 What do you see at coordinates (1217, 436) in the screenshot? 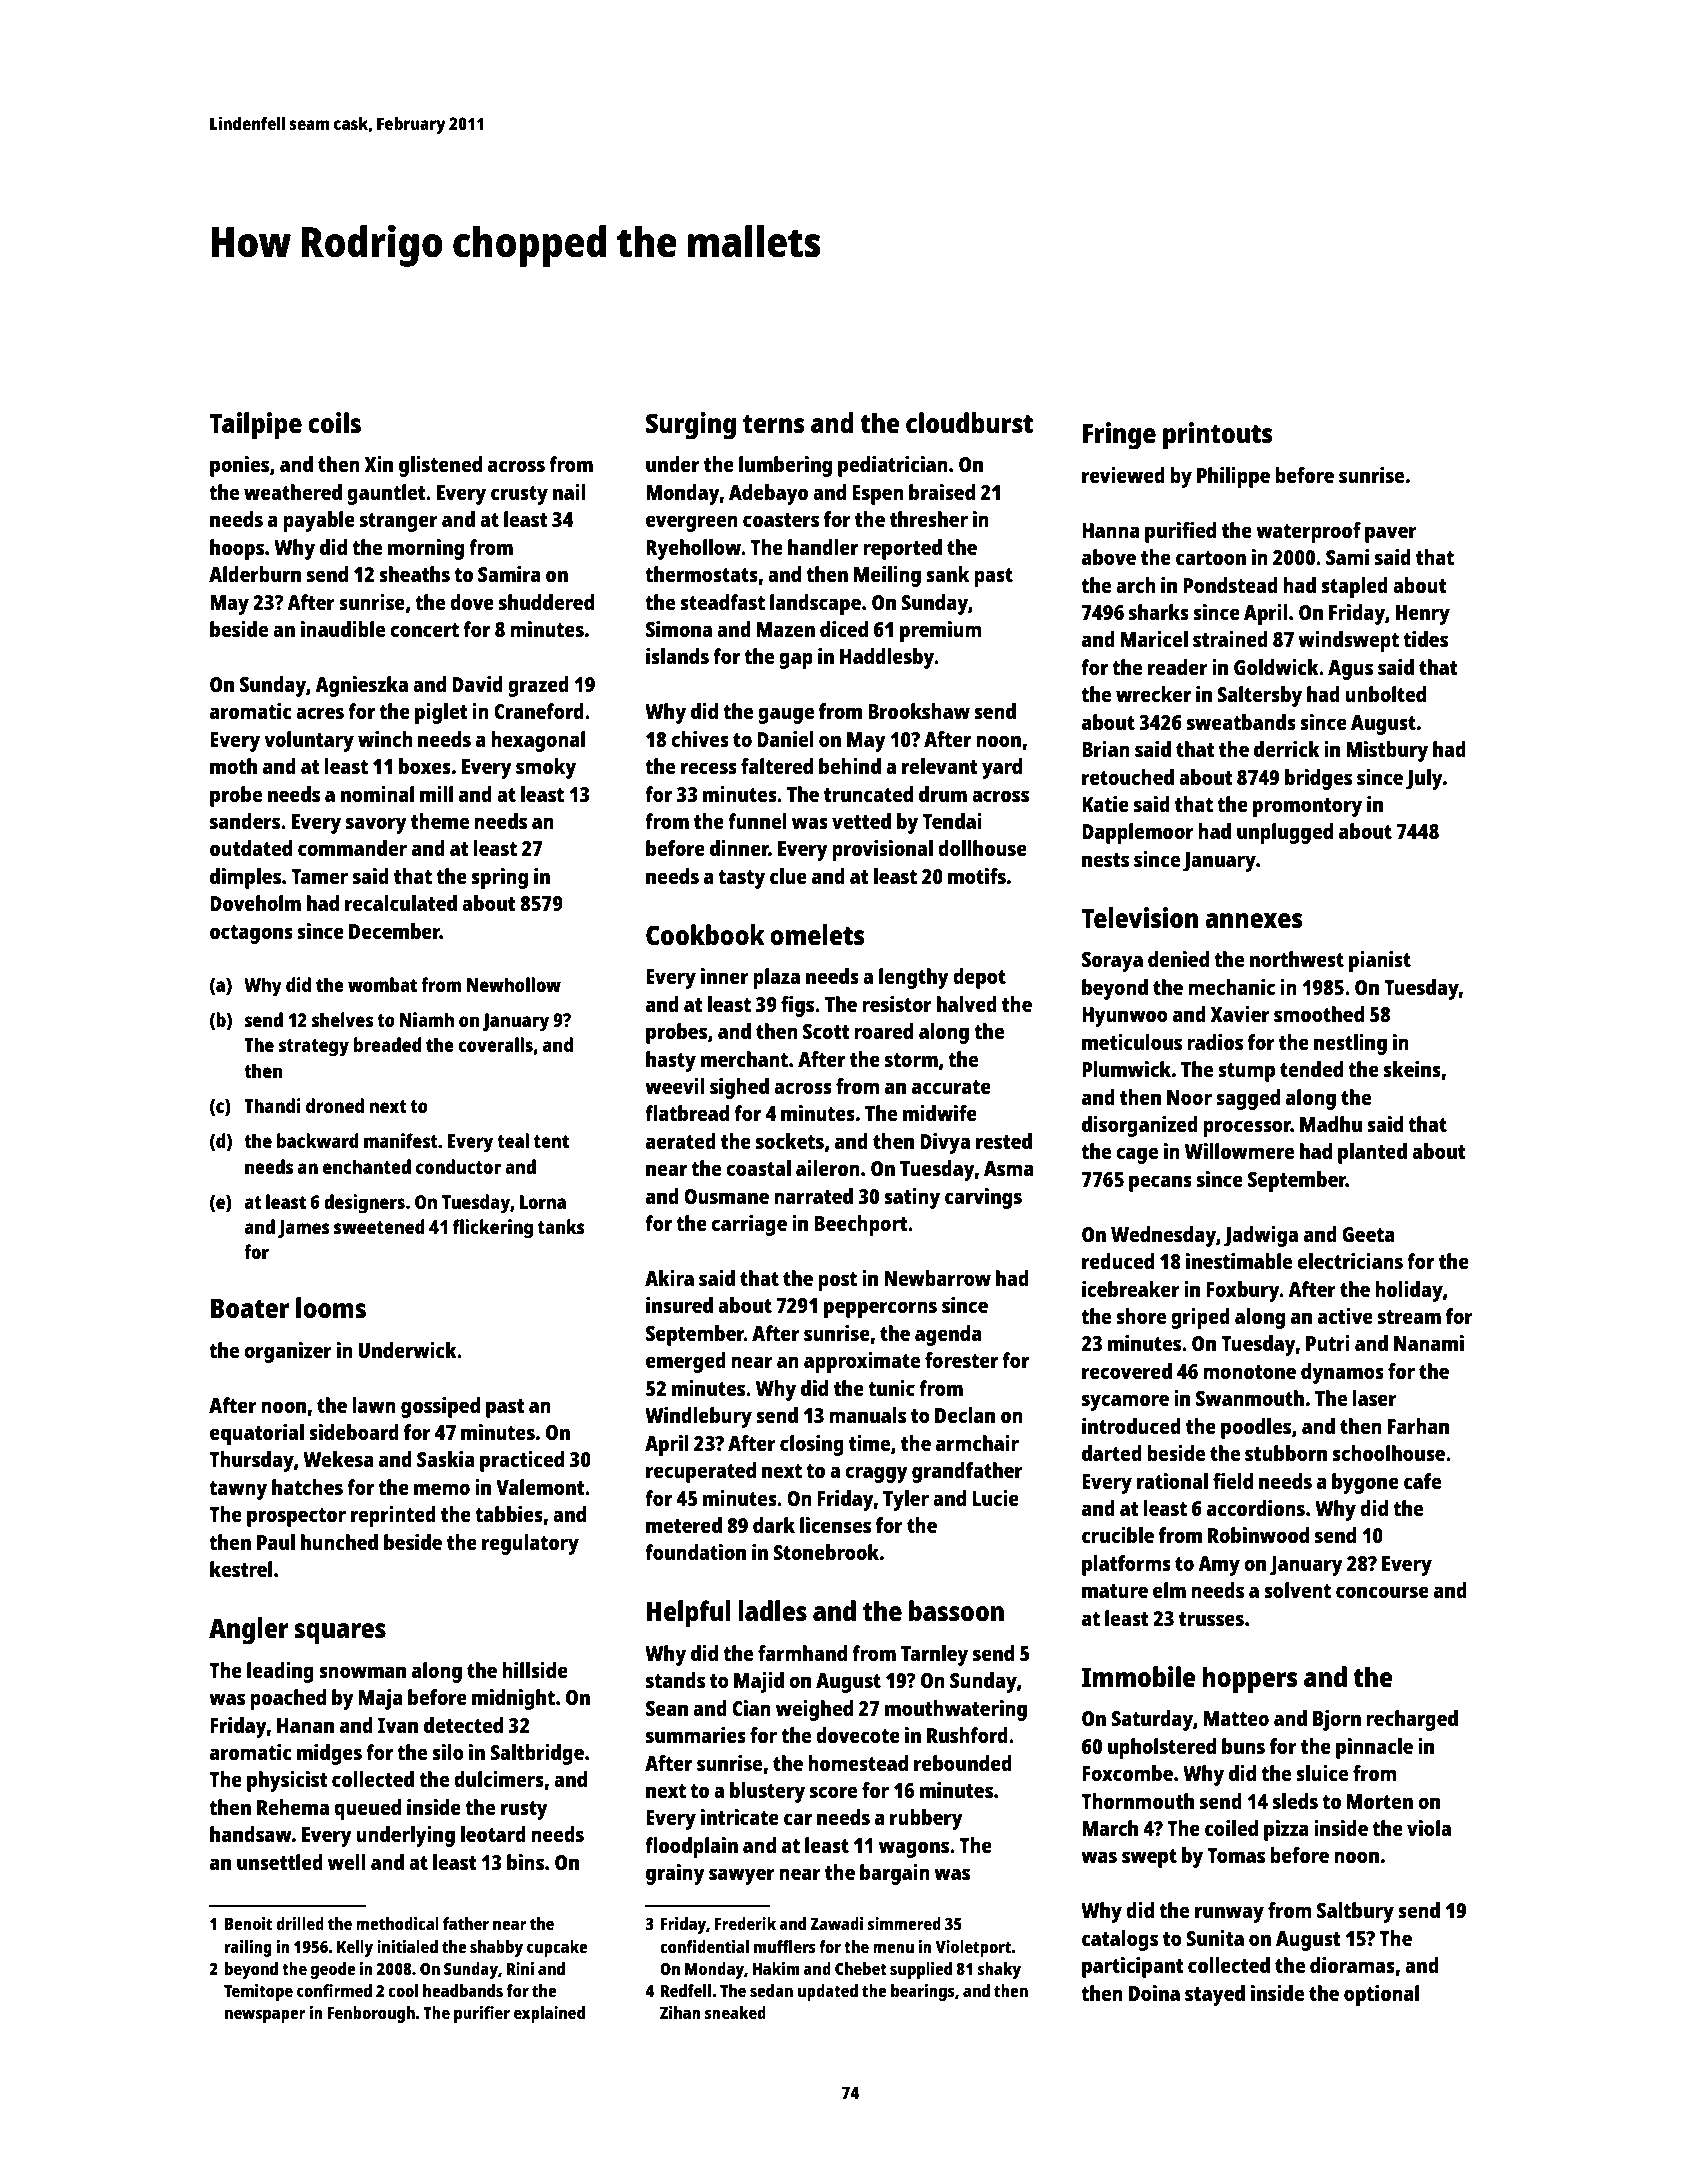
I see `printouts` at bounding box center [1217, 436].
